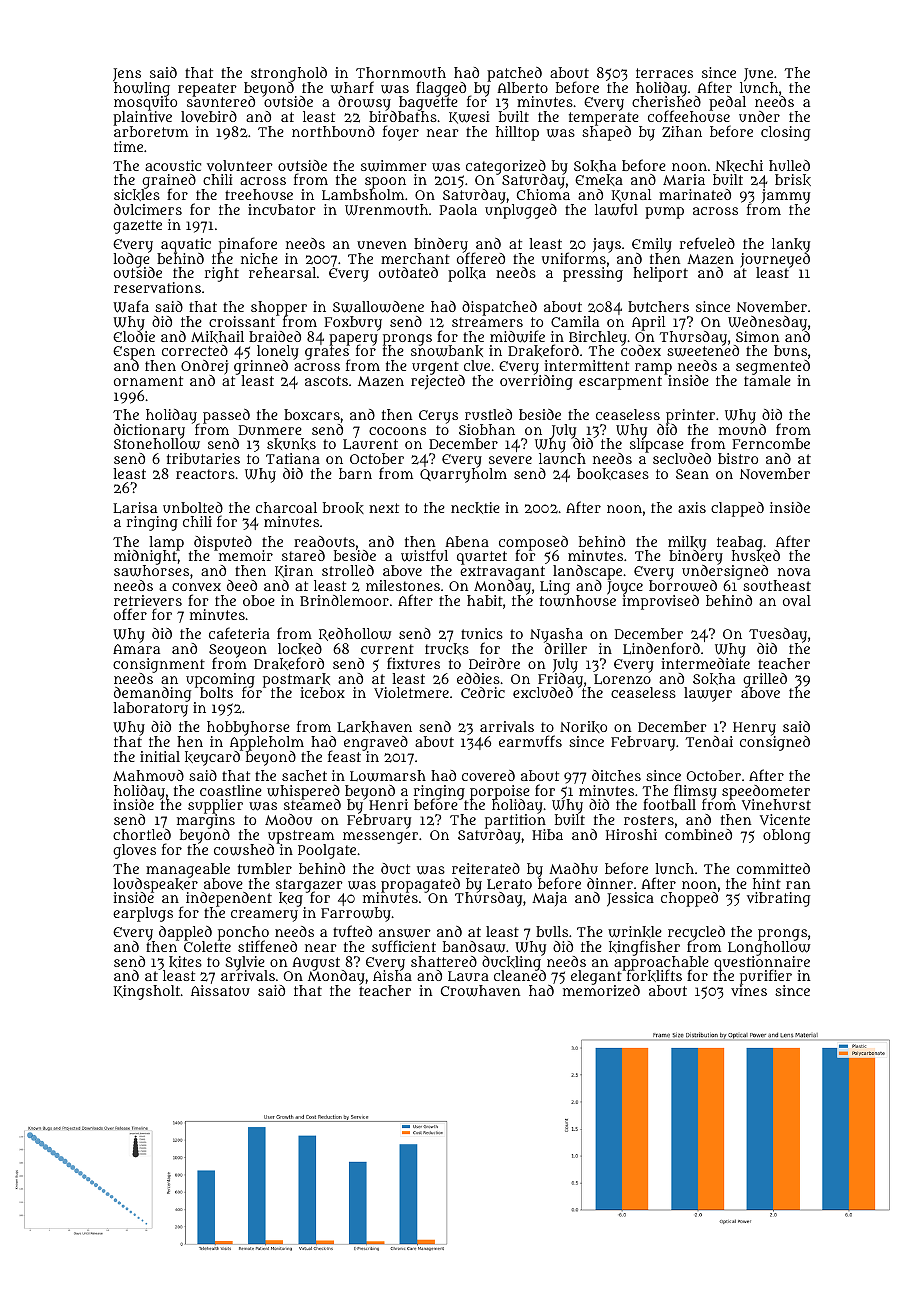  I want to click on vines, so click(749, 990).
